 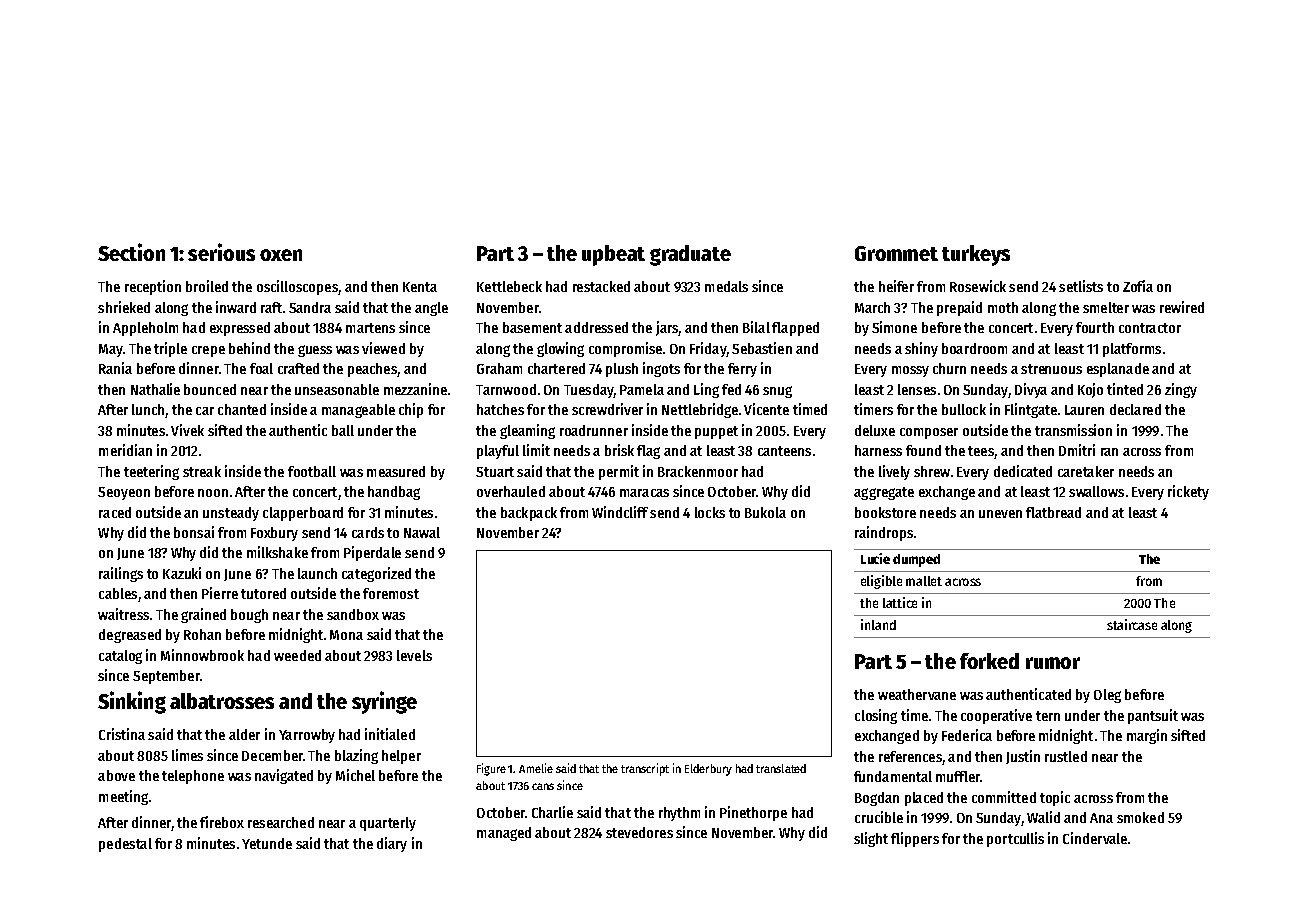 What do you see at coordinates (896, 253) in the screenshot?
I see `Grommet` at bounding box center [896, 253].
